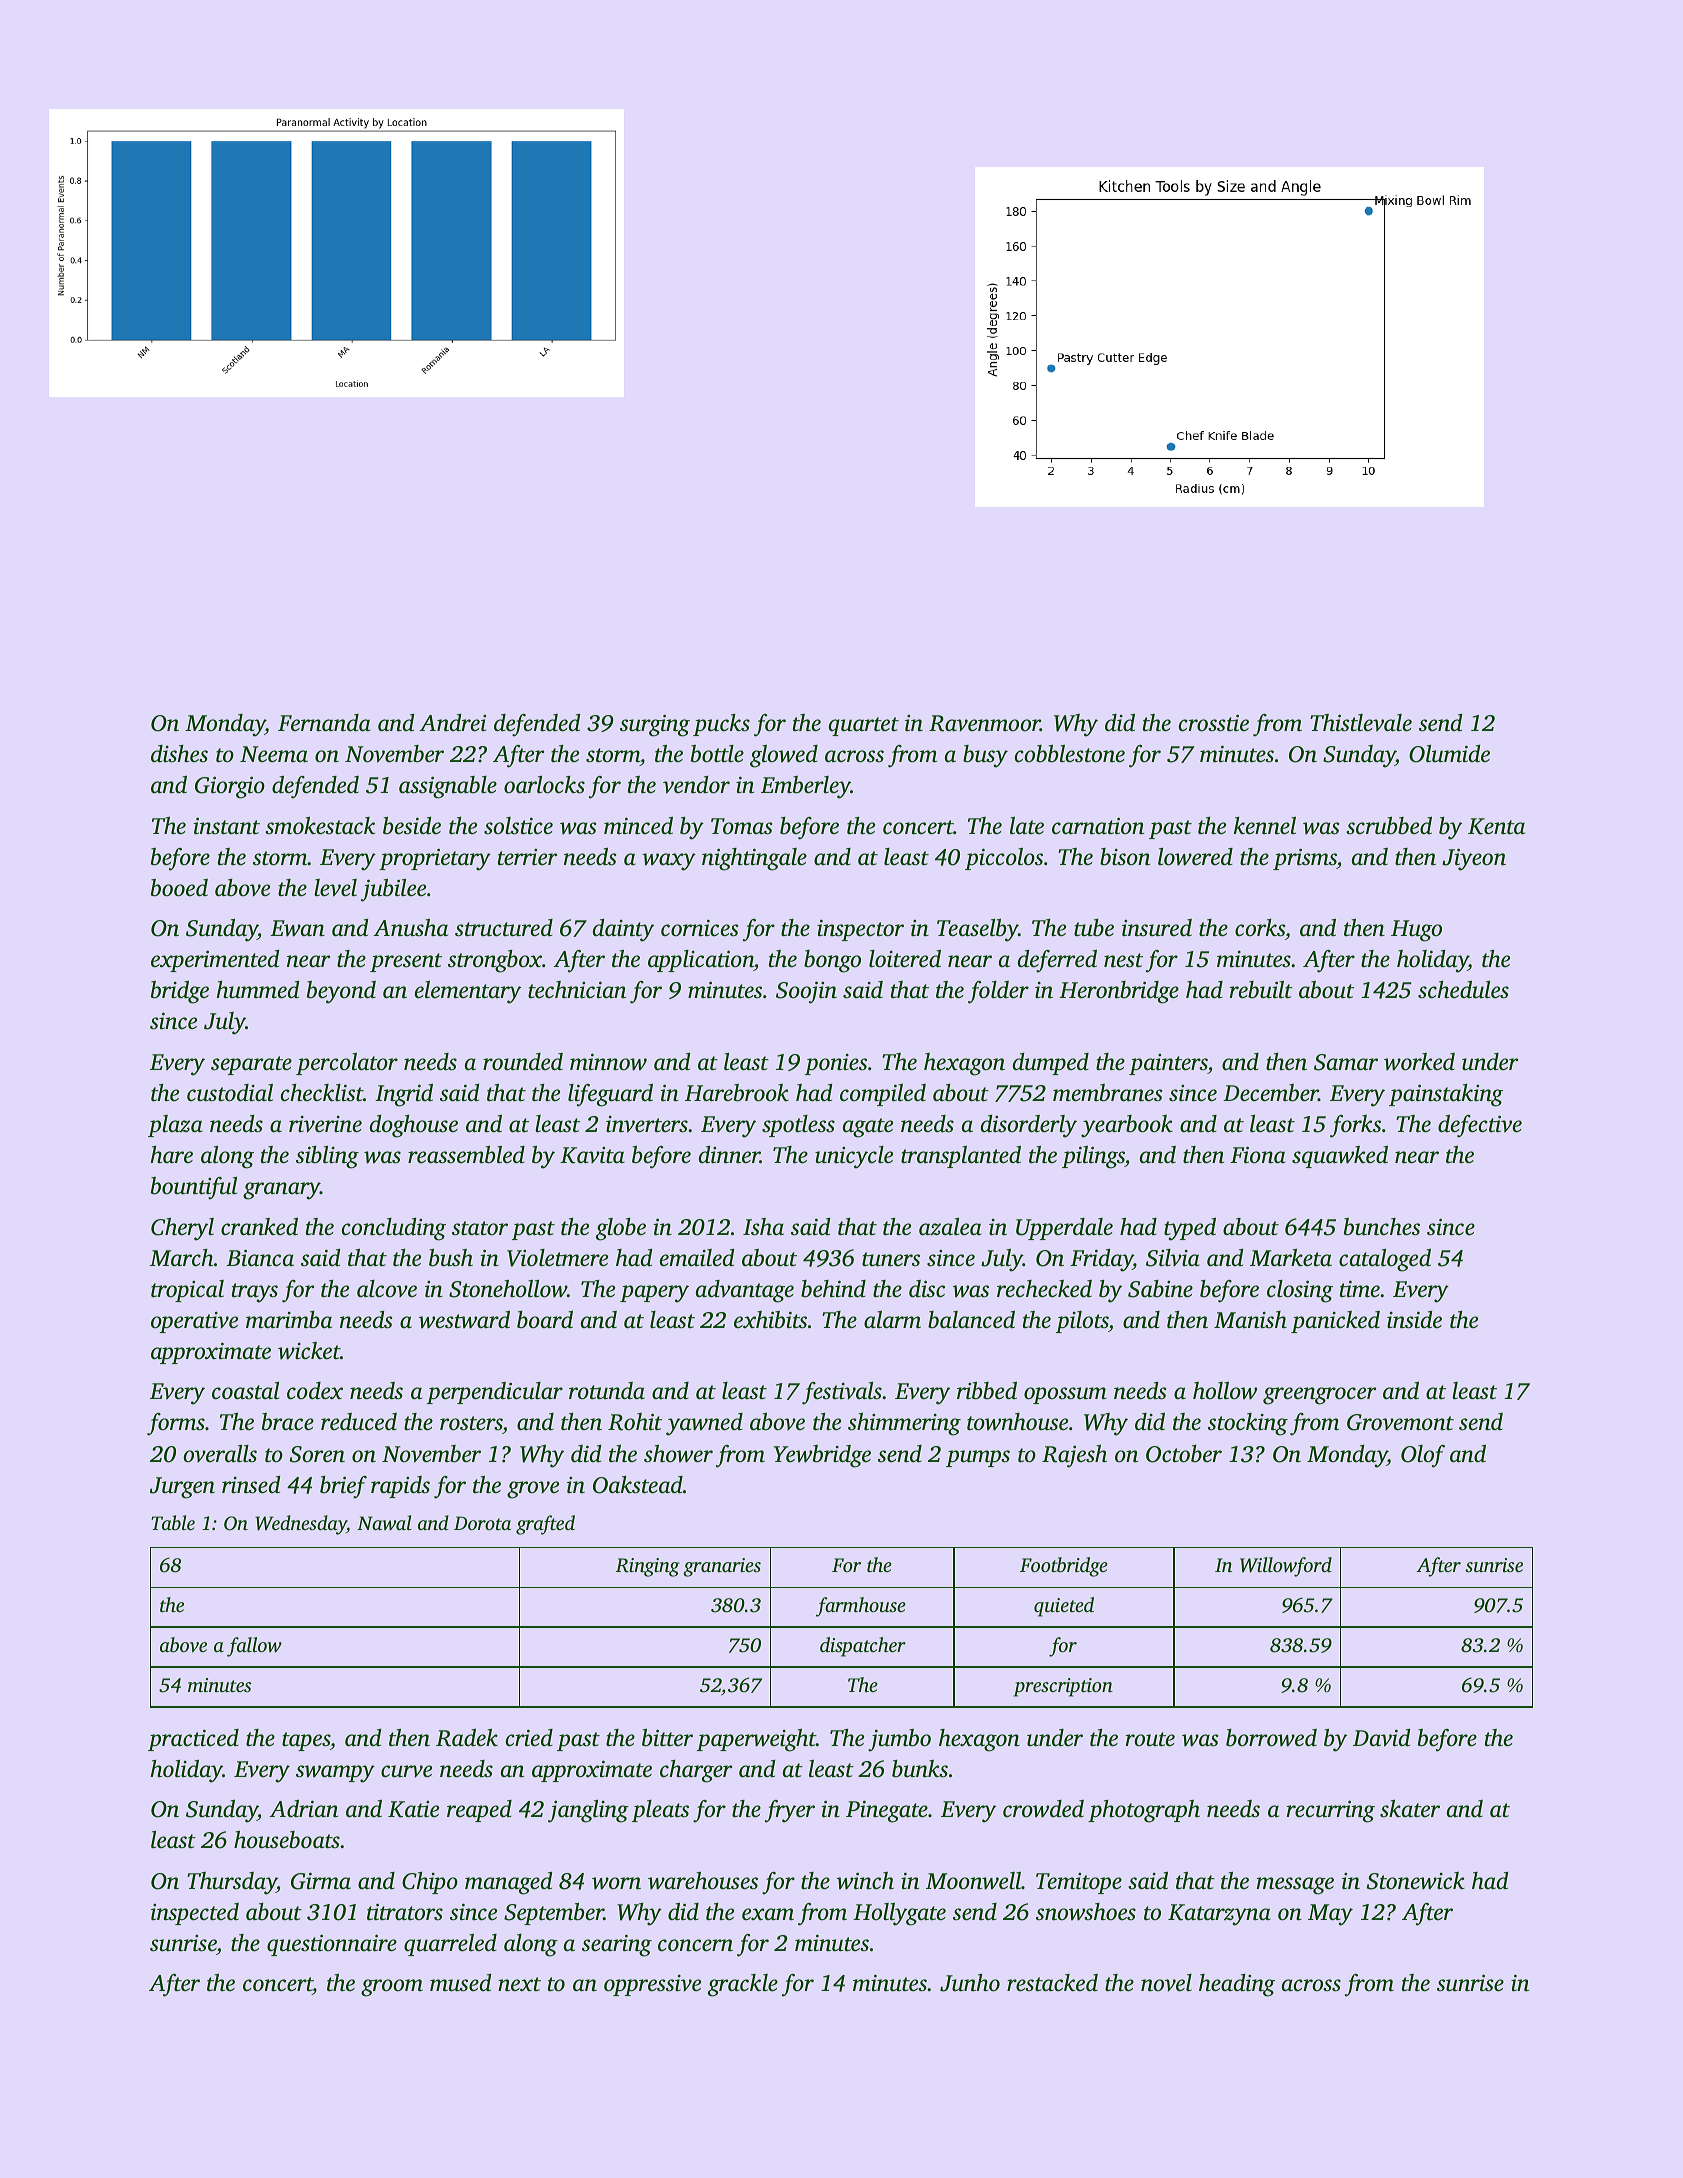 Image resolution: width=1683 pixels, height=2178 pixels. What do you see at coordinates (245, 1391) in the image?
I see `coastal` at bounding box center [245, 1391].
